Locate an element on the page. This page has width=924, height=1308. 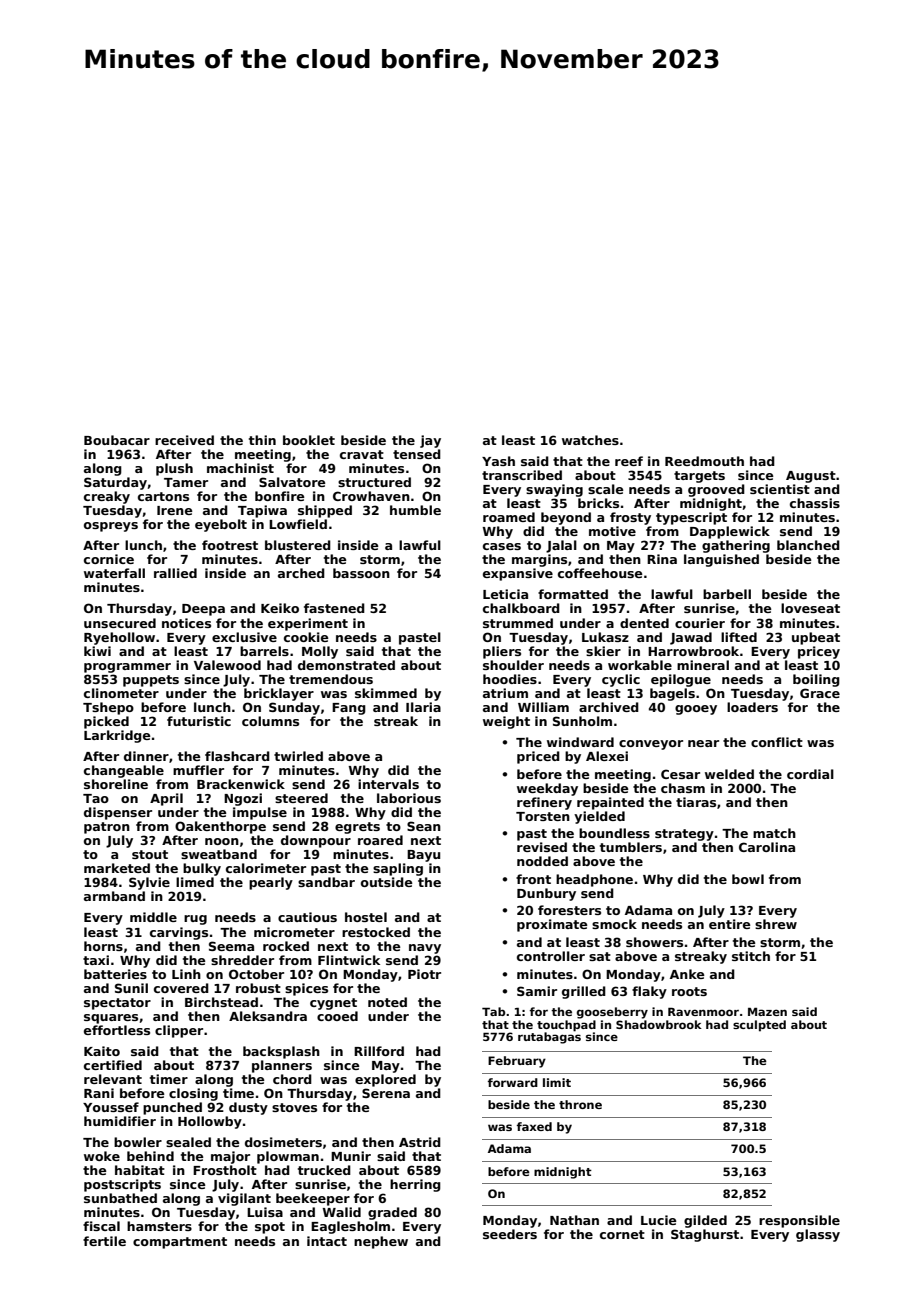
changeable is located at coordinates (124, 771).
